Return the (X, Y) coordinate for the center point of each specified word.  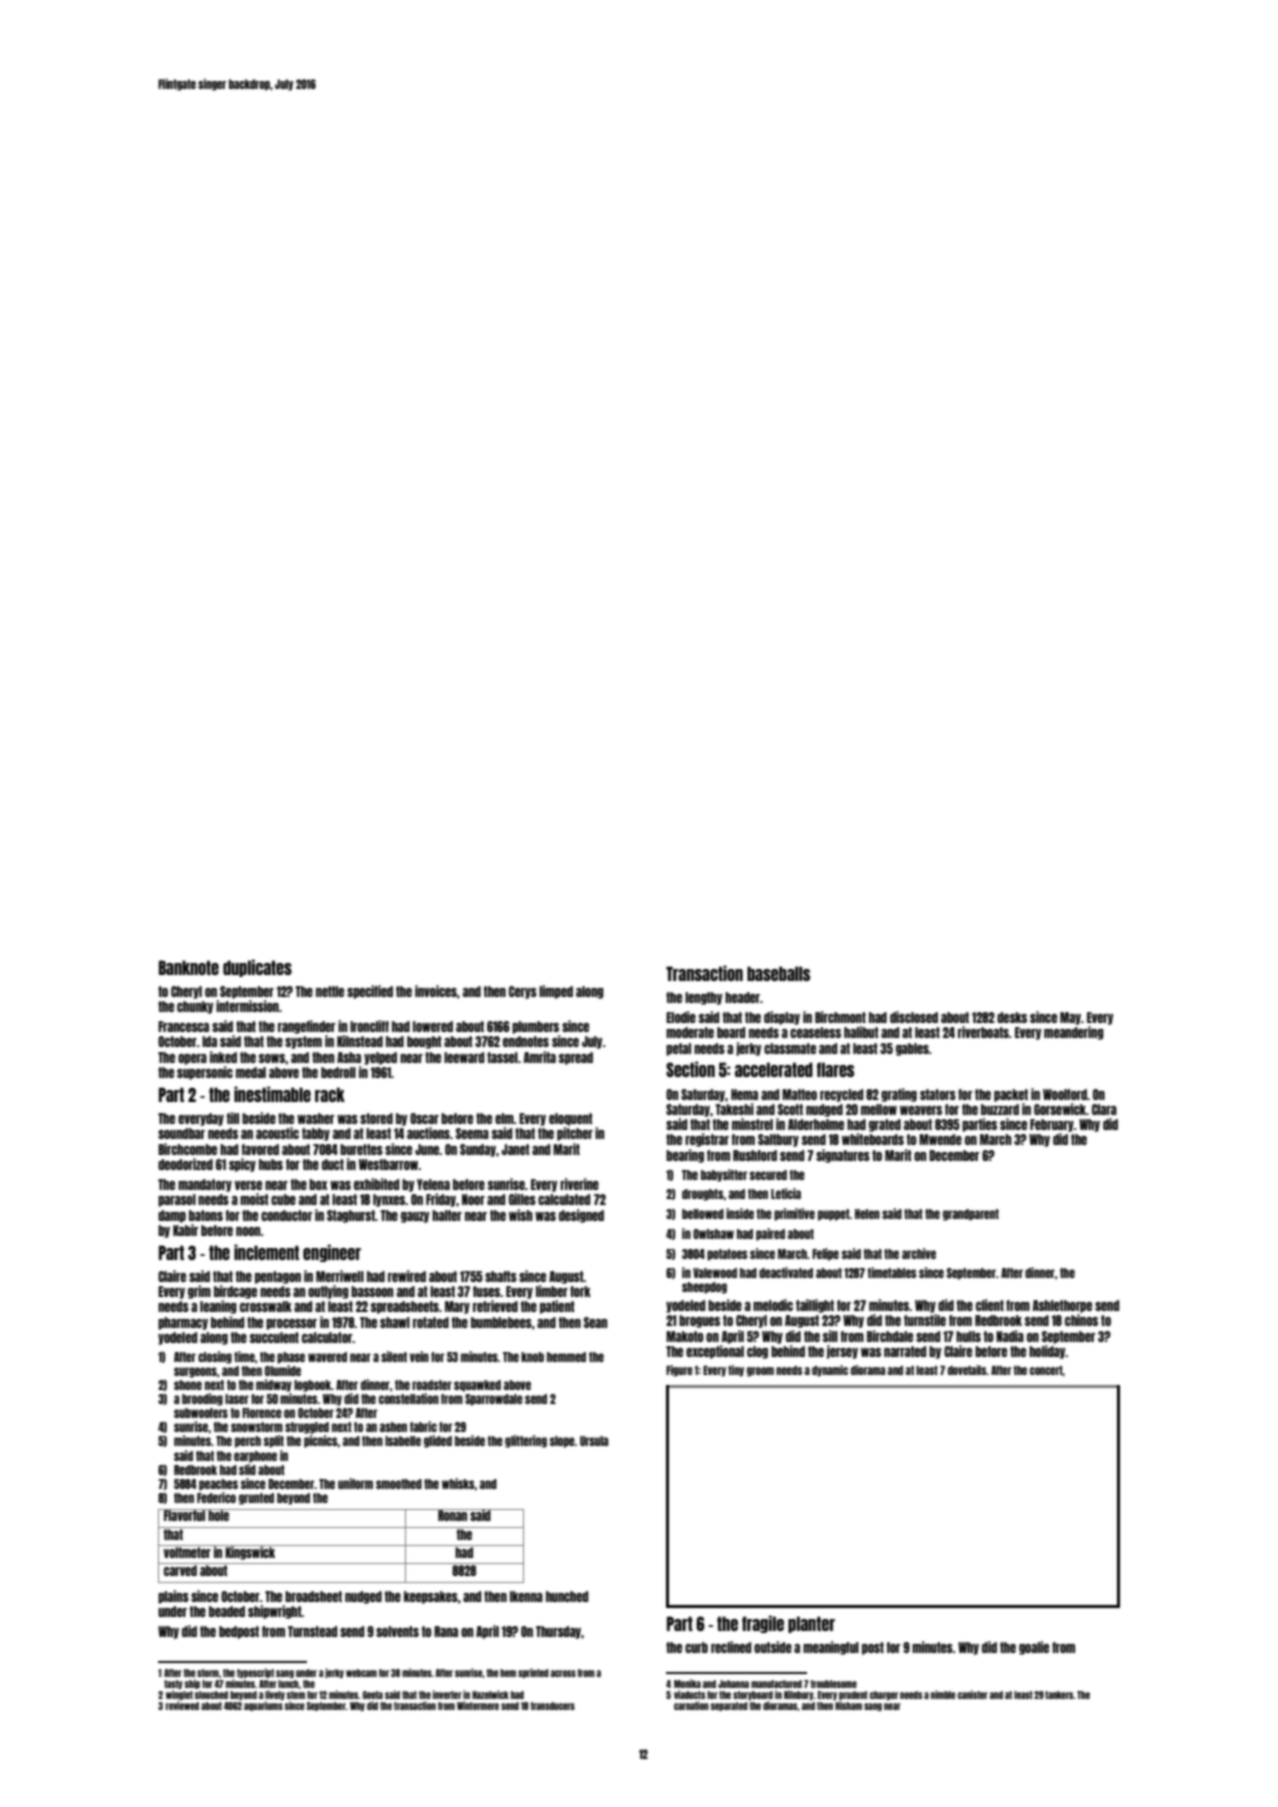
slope (562, 1442)
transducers (553, 1706)
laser (237, 1399)
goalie (1034, 1648)
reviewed (182, 1705)
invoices (436, 991)
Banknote (189, 967)
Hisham (848, 1705)
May (1070, 1018)
